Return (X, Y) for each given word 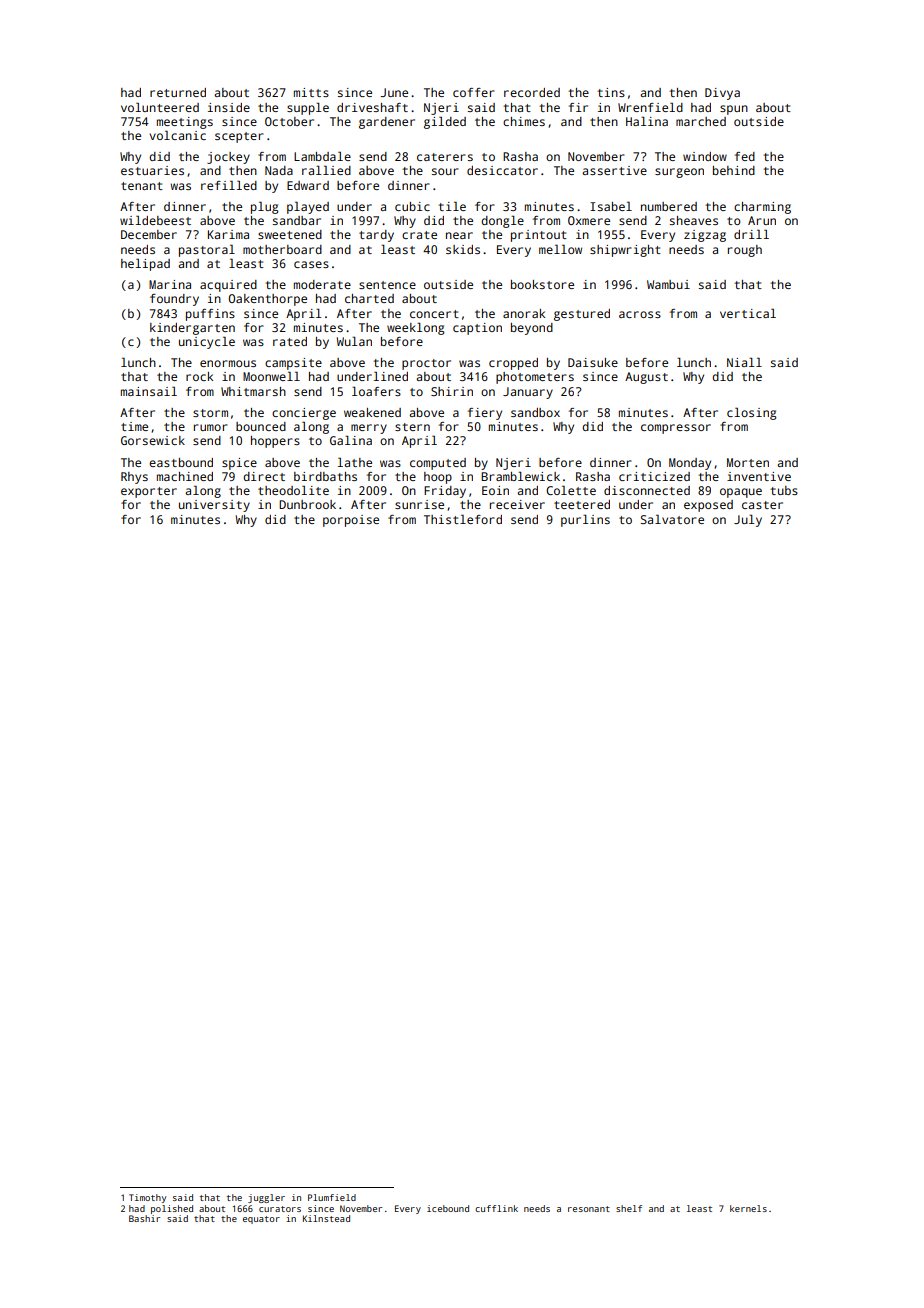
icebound (448, 1208)
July (748, 521)
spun (734, 110)
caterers (445, 157)
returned (178, 92)
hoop (438, 478)
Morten (748, 462)
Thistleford (463, 519)
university (214, 506)
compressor (676, 429)
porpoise (351, 521)
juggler (266, 1198)
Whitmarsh (253, 391)
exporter (149, 492)
